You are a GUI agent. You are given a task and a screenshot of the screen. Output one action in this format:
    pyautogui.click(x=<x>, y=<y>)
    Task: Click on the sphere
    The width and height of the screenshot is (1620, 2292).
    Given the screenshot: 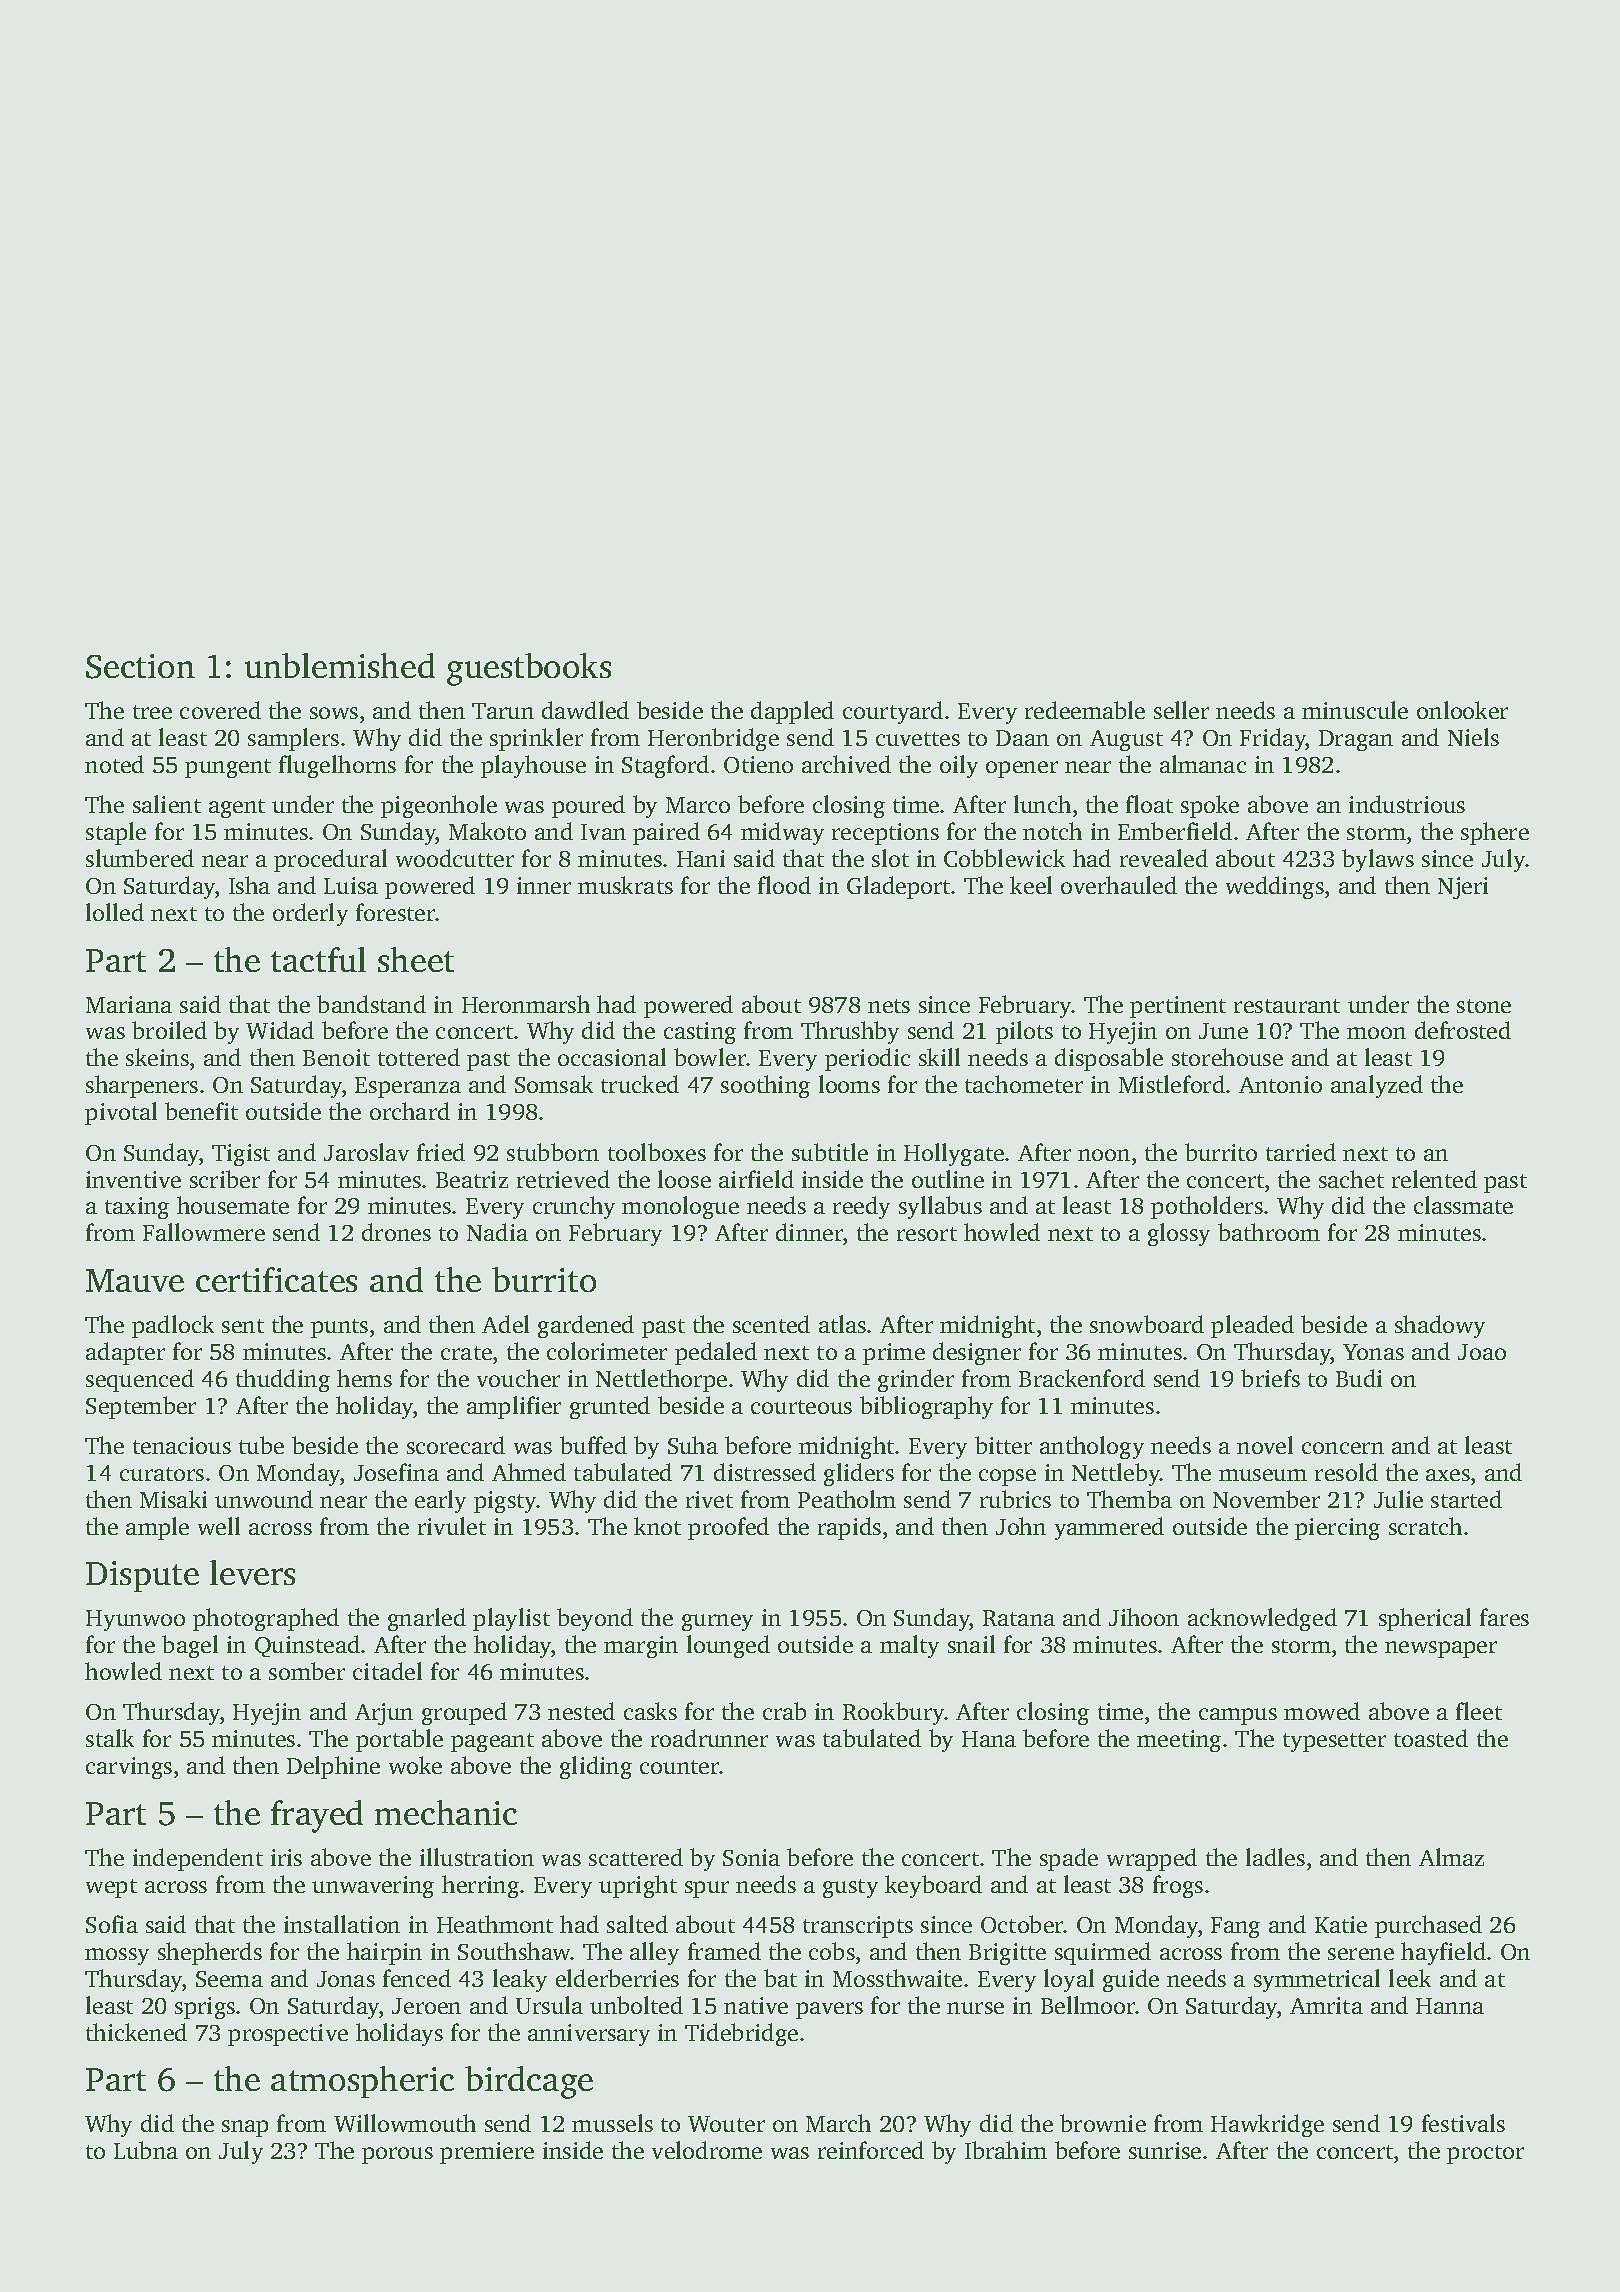 What is the action you would take?
    pyautogui.click(x=1495, y=833)
